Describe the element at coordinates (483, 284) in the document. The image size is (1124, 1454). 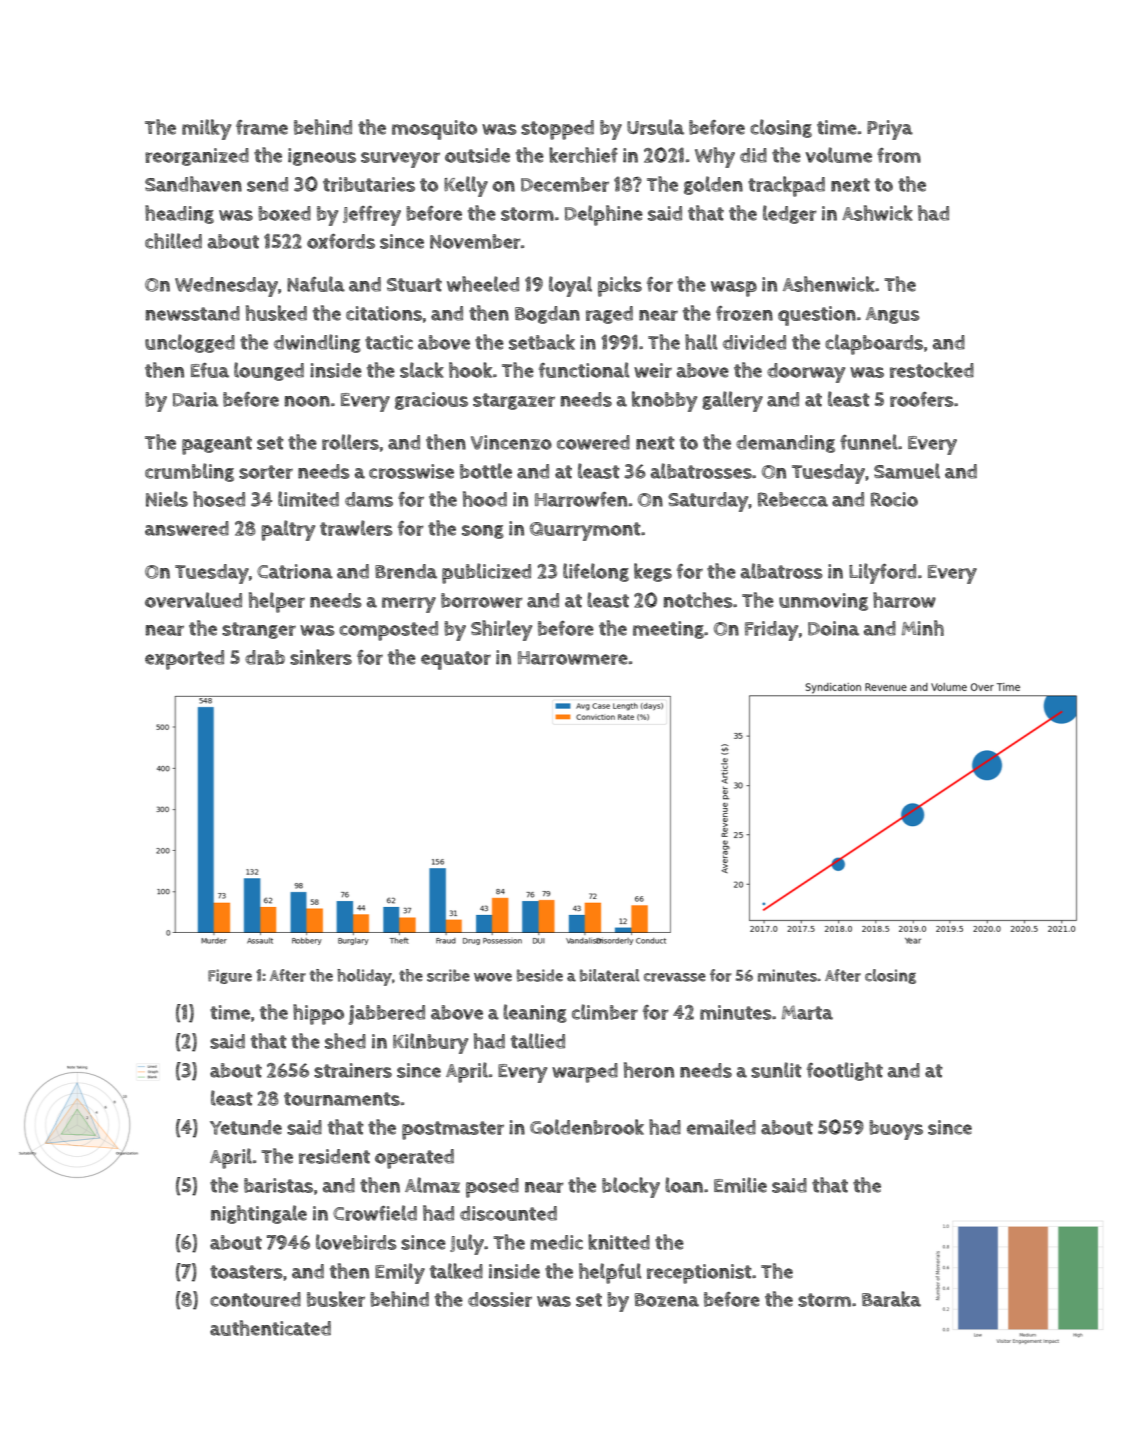
I see `wheeled` at that location.
